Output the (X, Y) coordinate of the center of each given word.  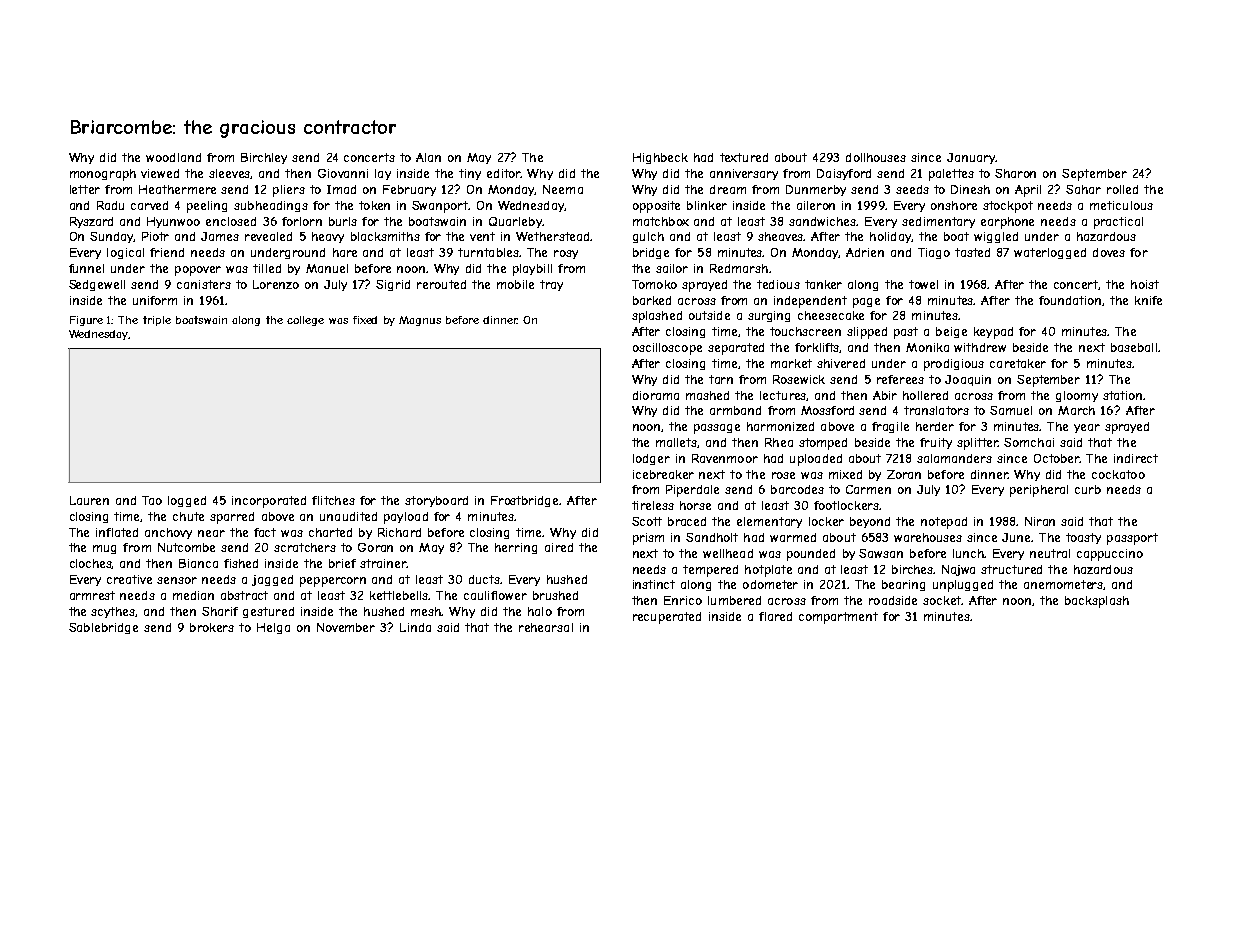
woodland (173, 157)
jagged (272, 580)
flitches (333, 500)
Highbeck (660, 158)
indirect (1136, 458)
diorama (656, 395)
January (971, 158)
